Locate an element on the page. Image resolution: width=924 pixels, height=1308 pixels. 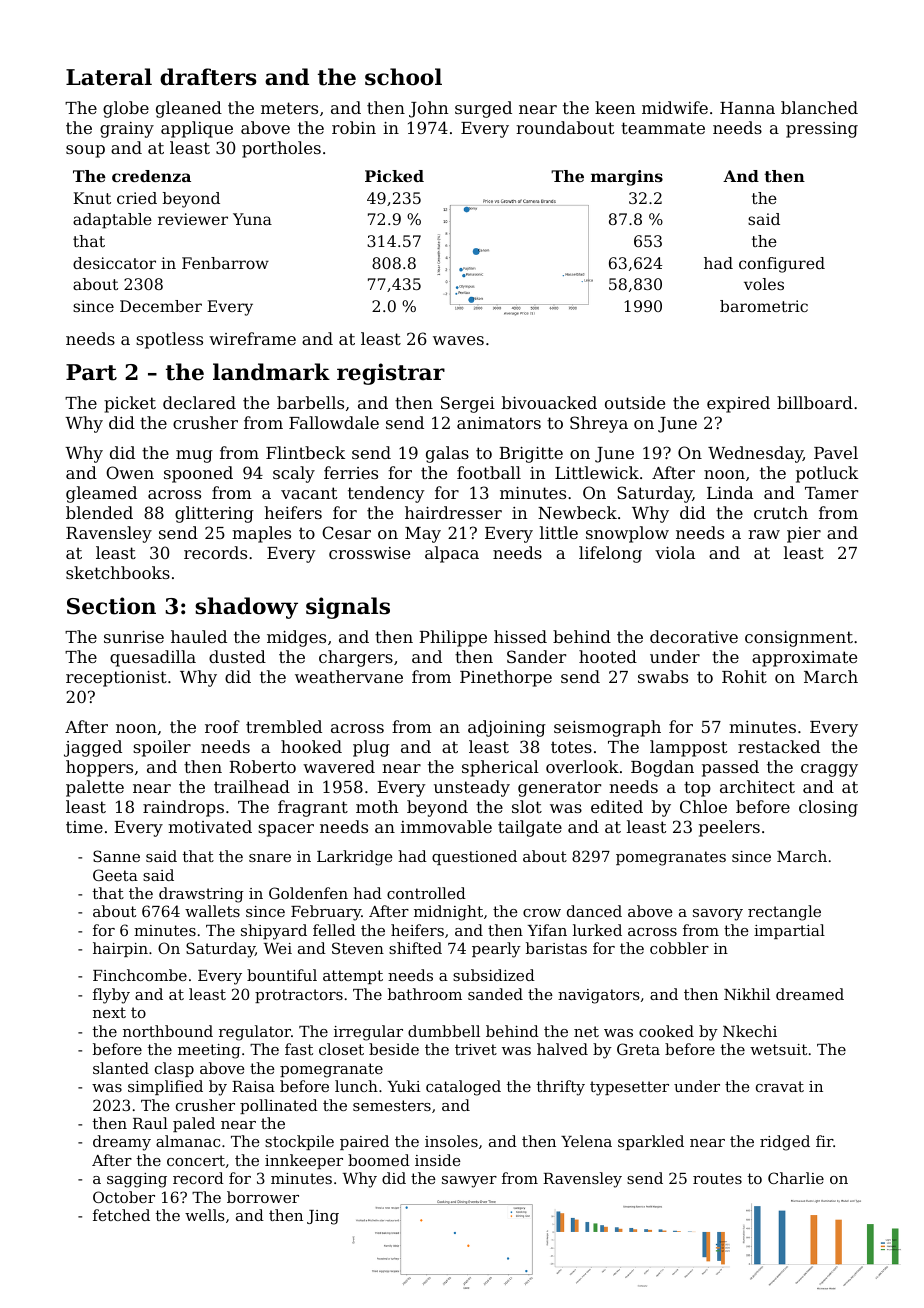
school is located at coordinates (403, 77).
